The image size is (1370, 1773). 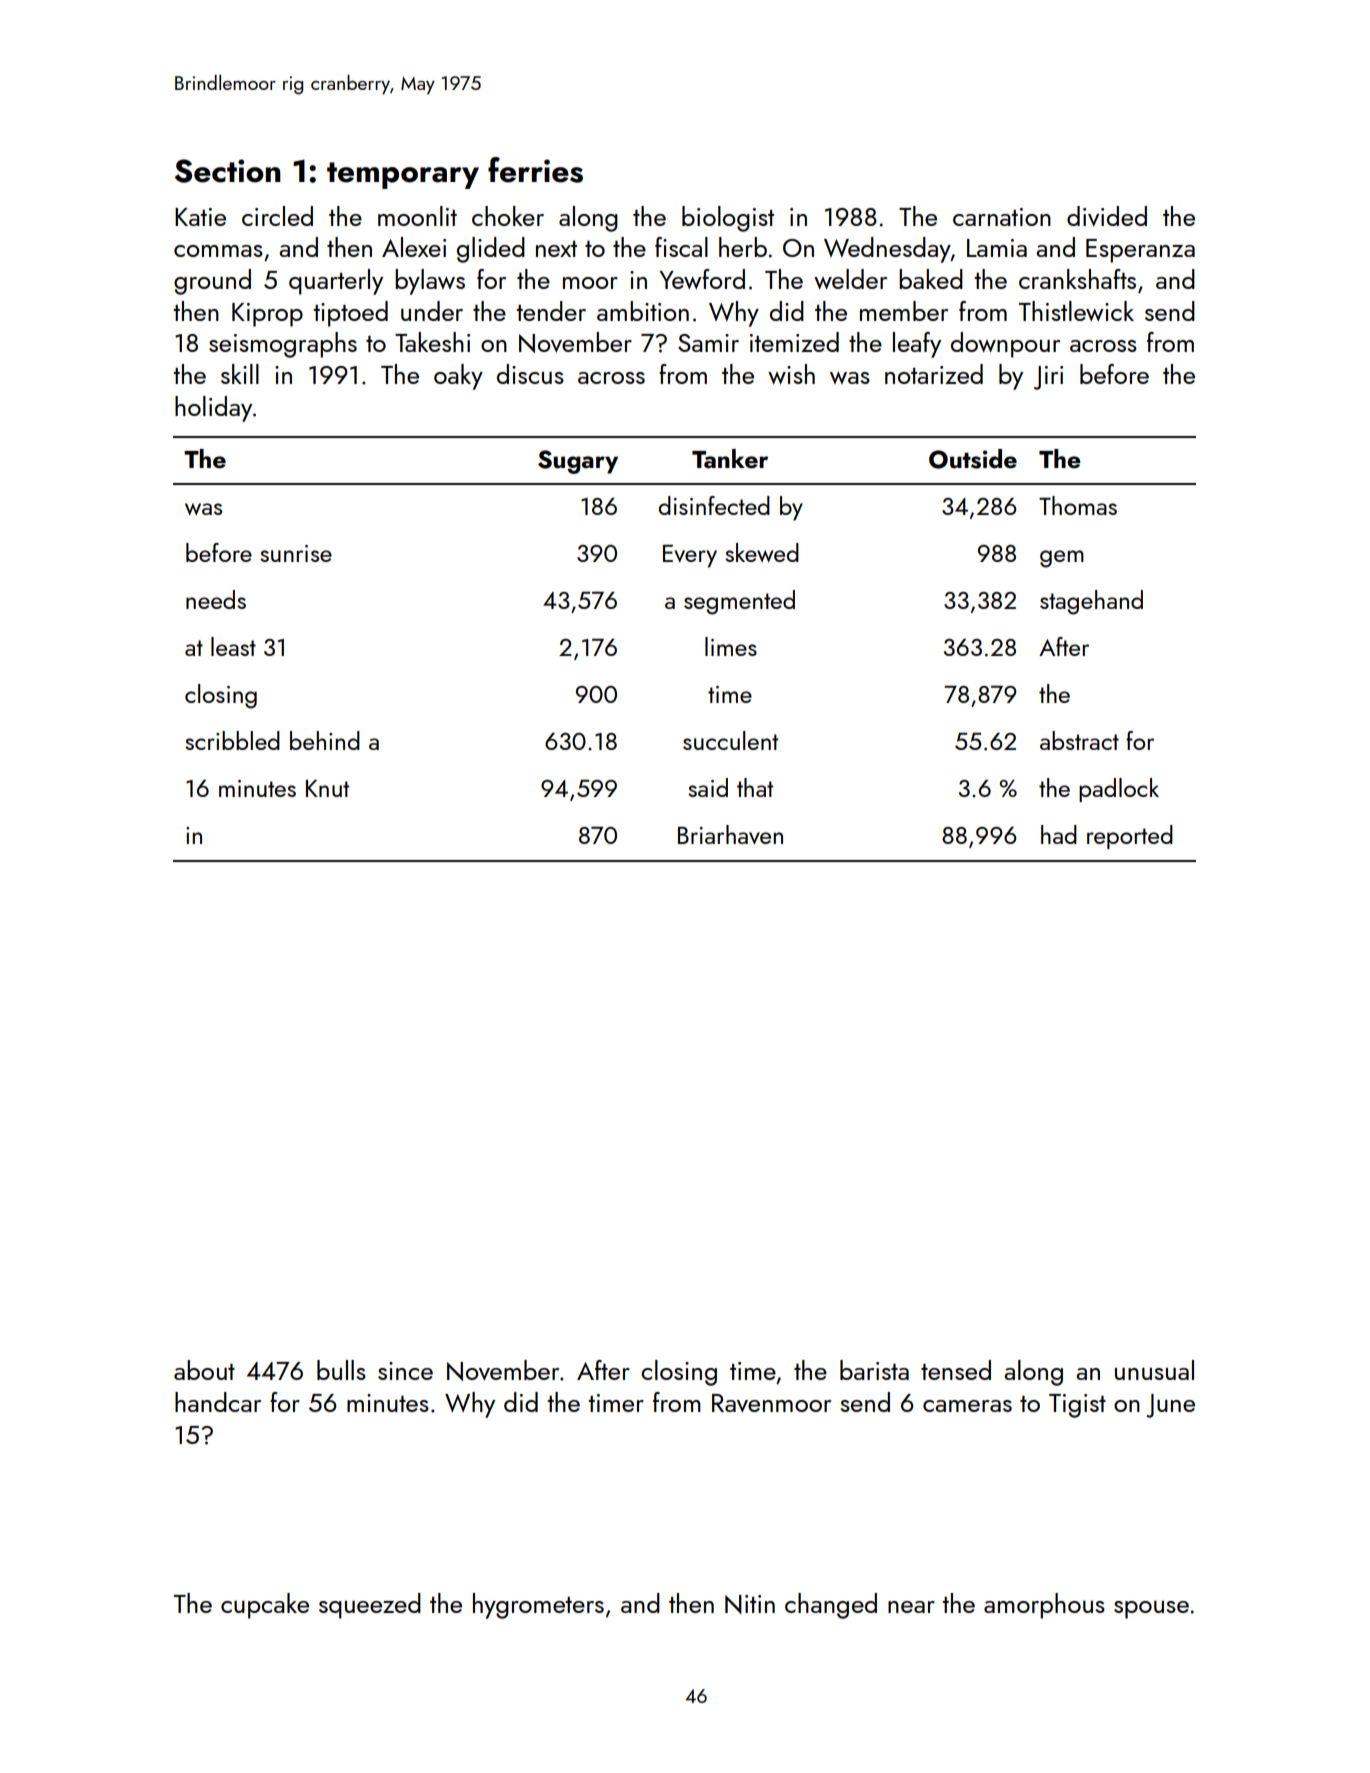 What do you see at coordinates (1151, 1610) in the screenshot?
I see `spouse` at bounding box center [1151, 1610].
